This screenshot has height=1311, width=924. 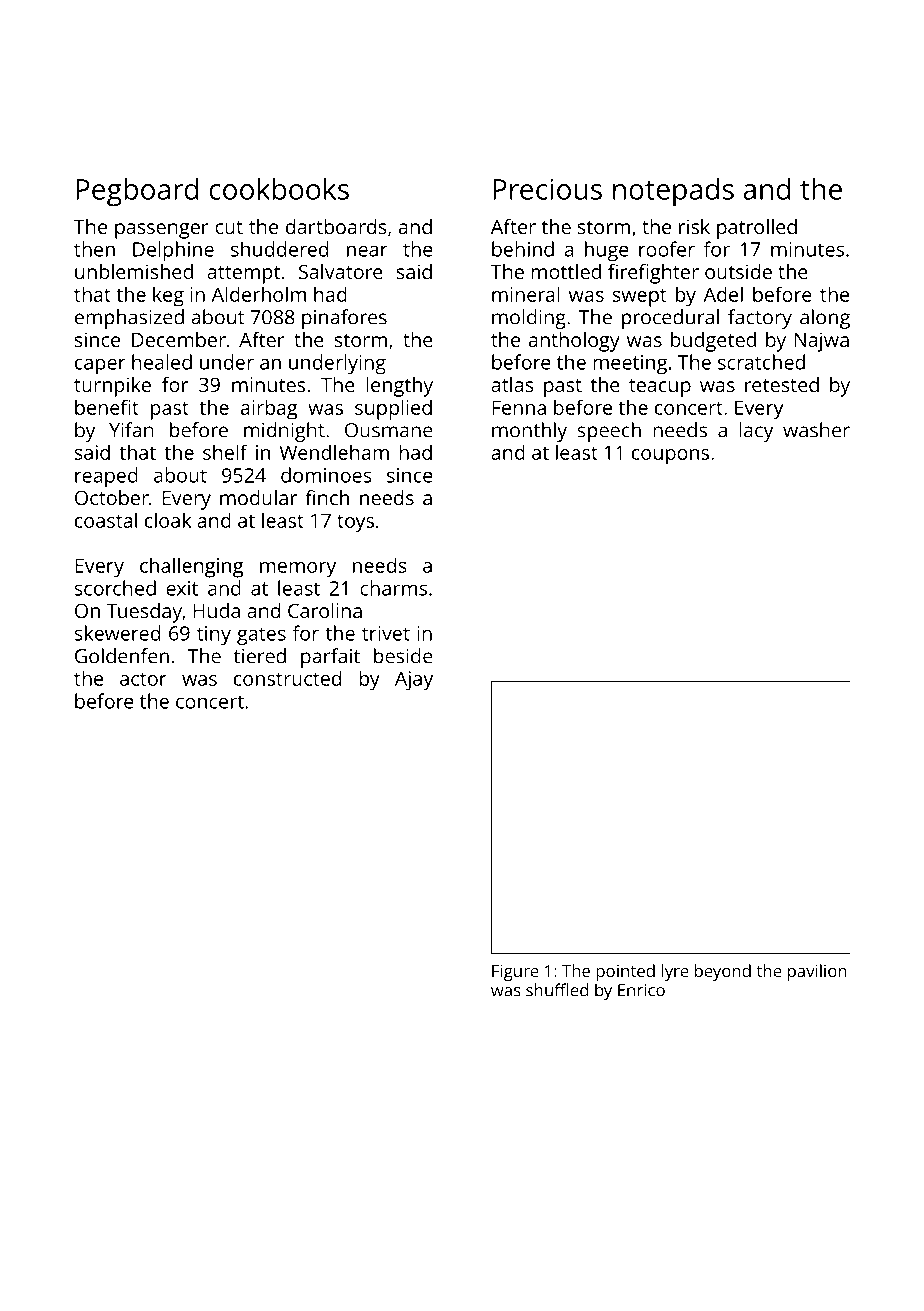 I want to click on scratched, so click(x=761, y=362).
